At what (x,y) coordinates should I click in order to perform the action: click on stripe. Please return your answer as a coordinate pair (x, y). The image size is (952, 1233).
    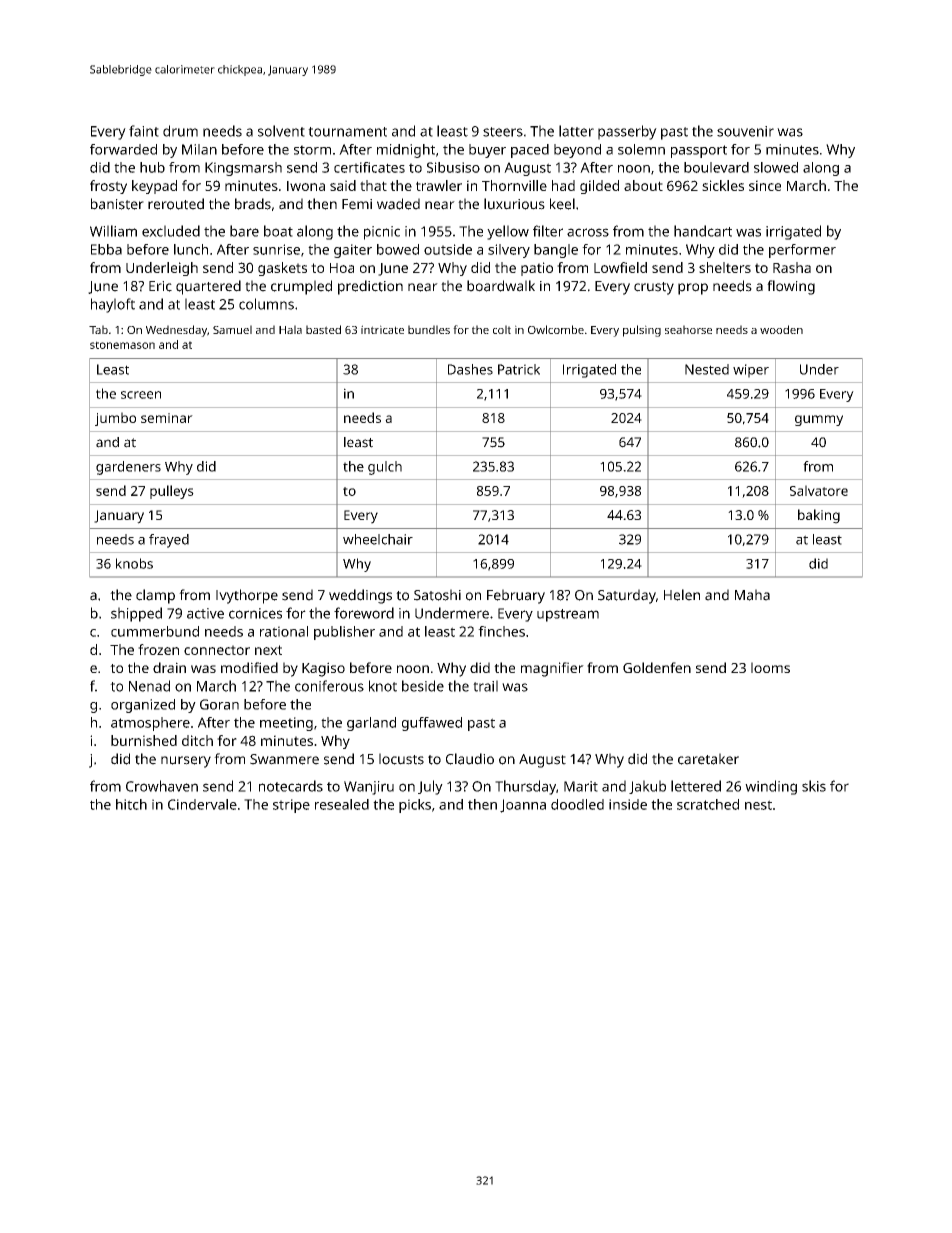
    Looking at the image, I should click on (291, 806).
